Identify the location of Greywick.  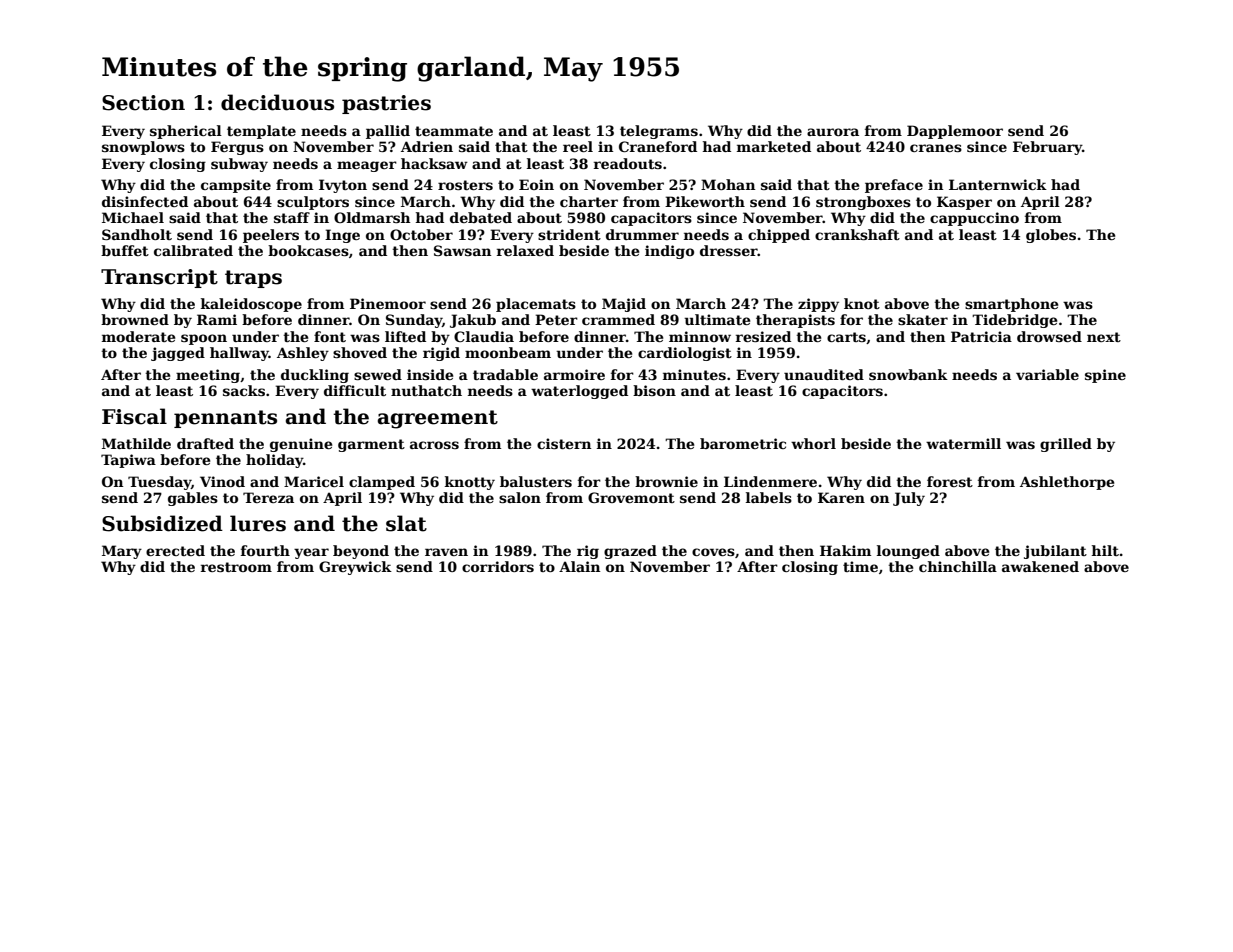
(355, 568).
